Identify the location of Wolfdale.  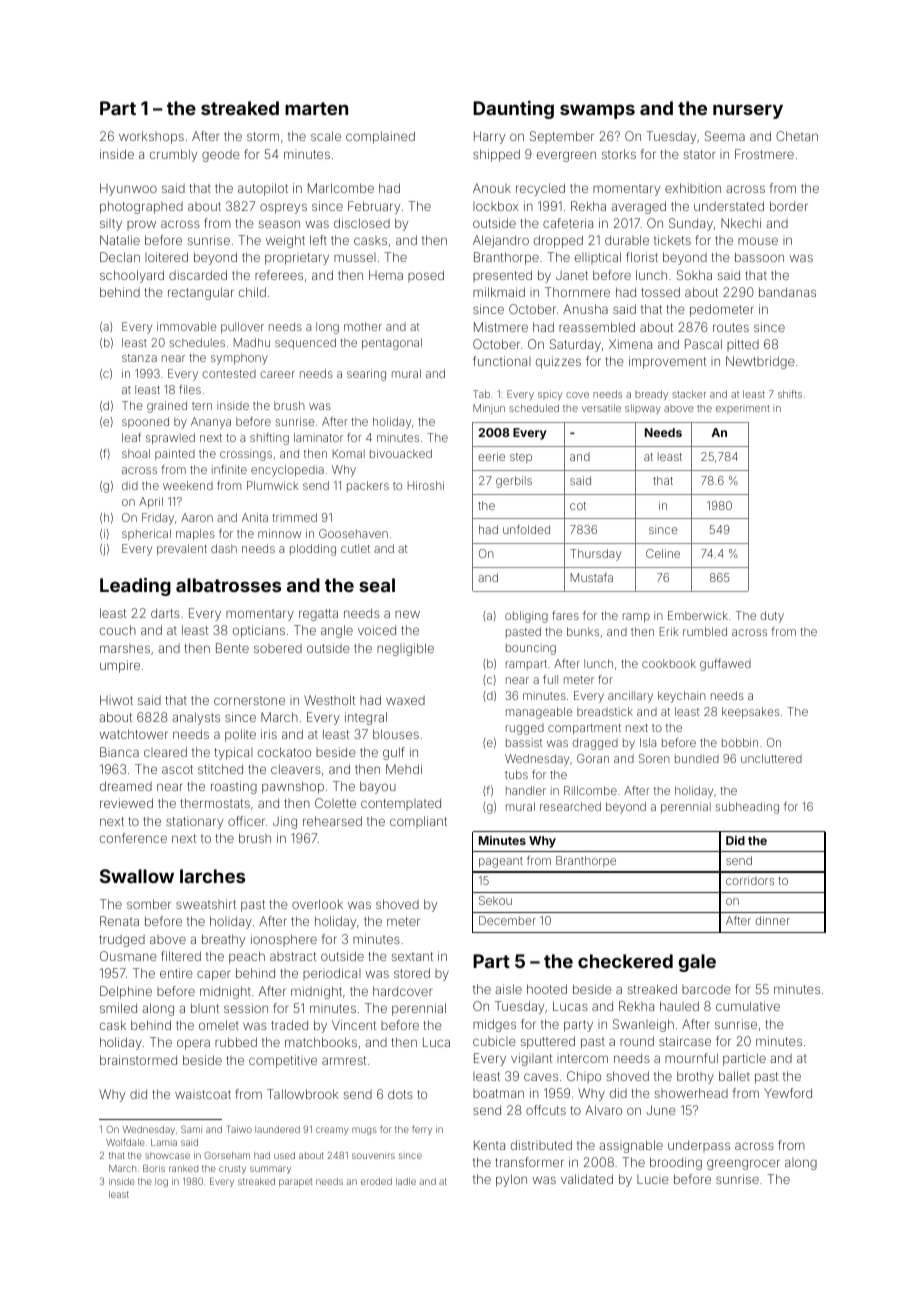
(125, 1142).
